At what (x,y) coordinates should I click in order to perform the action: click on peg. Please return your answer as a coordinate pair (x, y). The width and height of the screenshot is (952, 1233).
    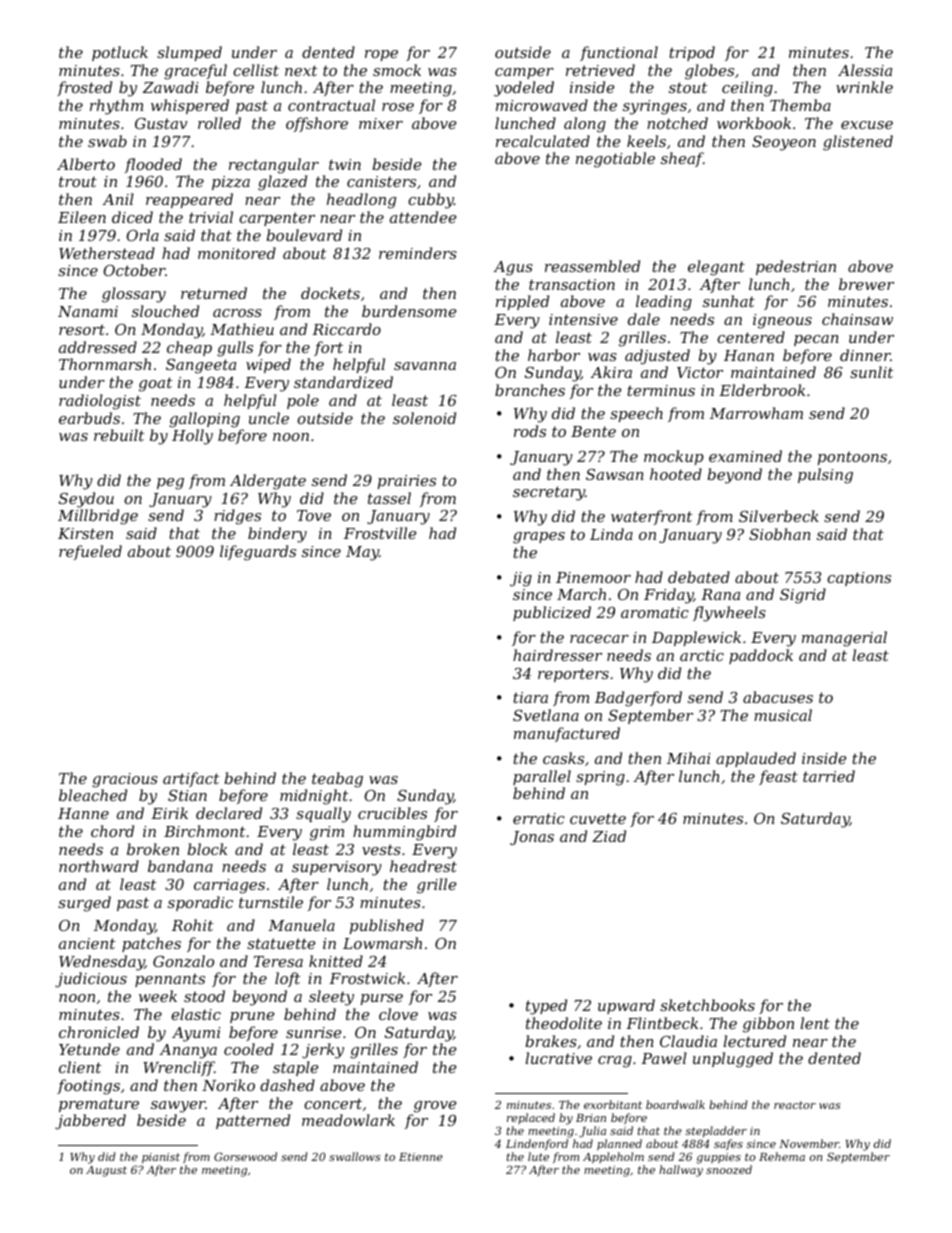
    Looking at the image, I should click on (170, 484).
